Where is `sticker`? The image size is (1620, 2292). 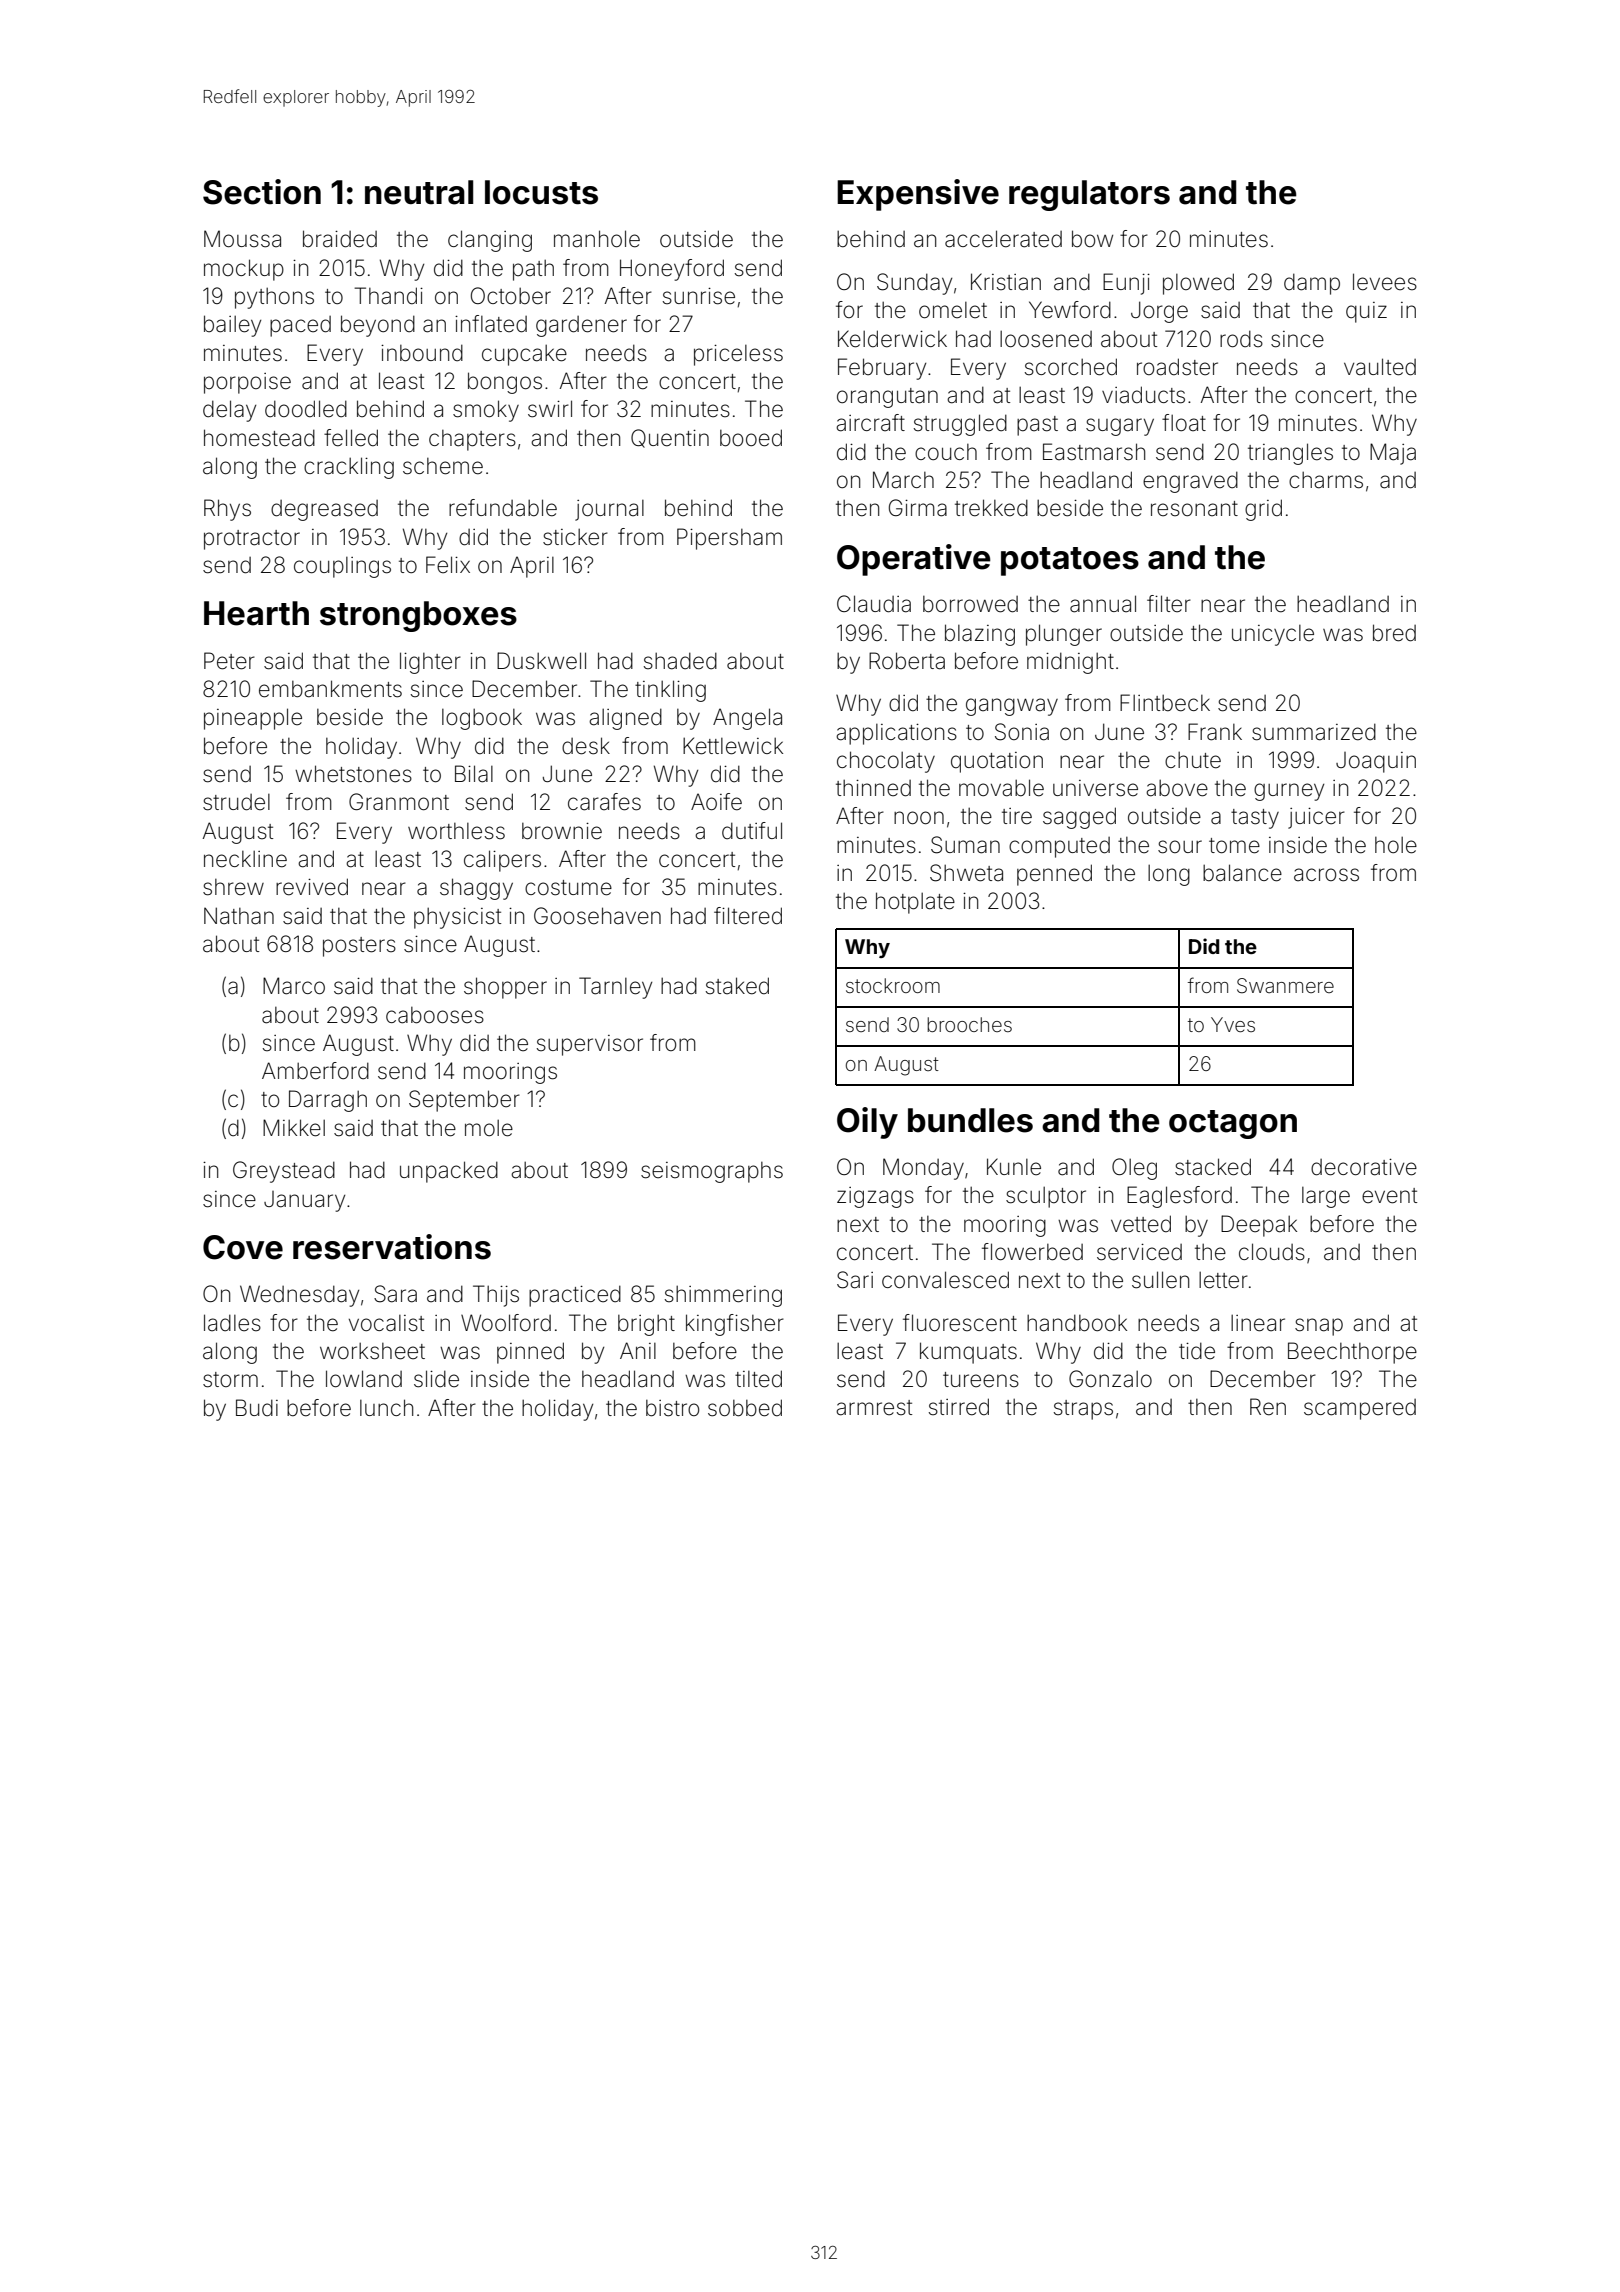
sticker is located at coordinates (575, 537).
